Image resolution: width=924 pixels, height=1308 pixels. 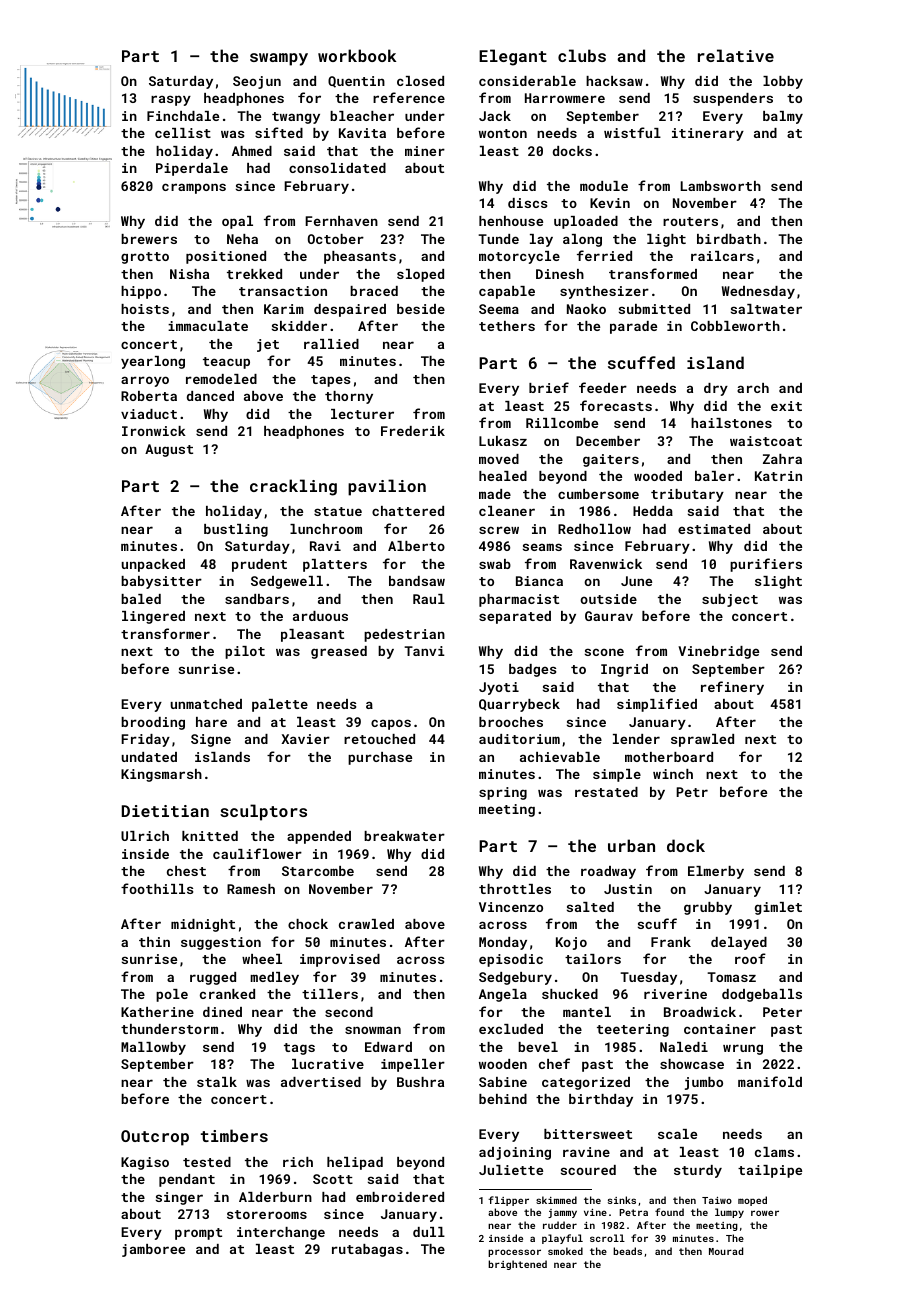 What do you see at coordinates (590, 907) in the document?
I see `salted` at bounding box center [590, 907].
